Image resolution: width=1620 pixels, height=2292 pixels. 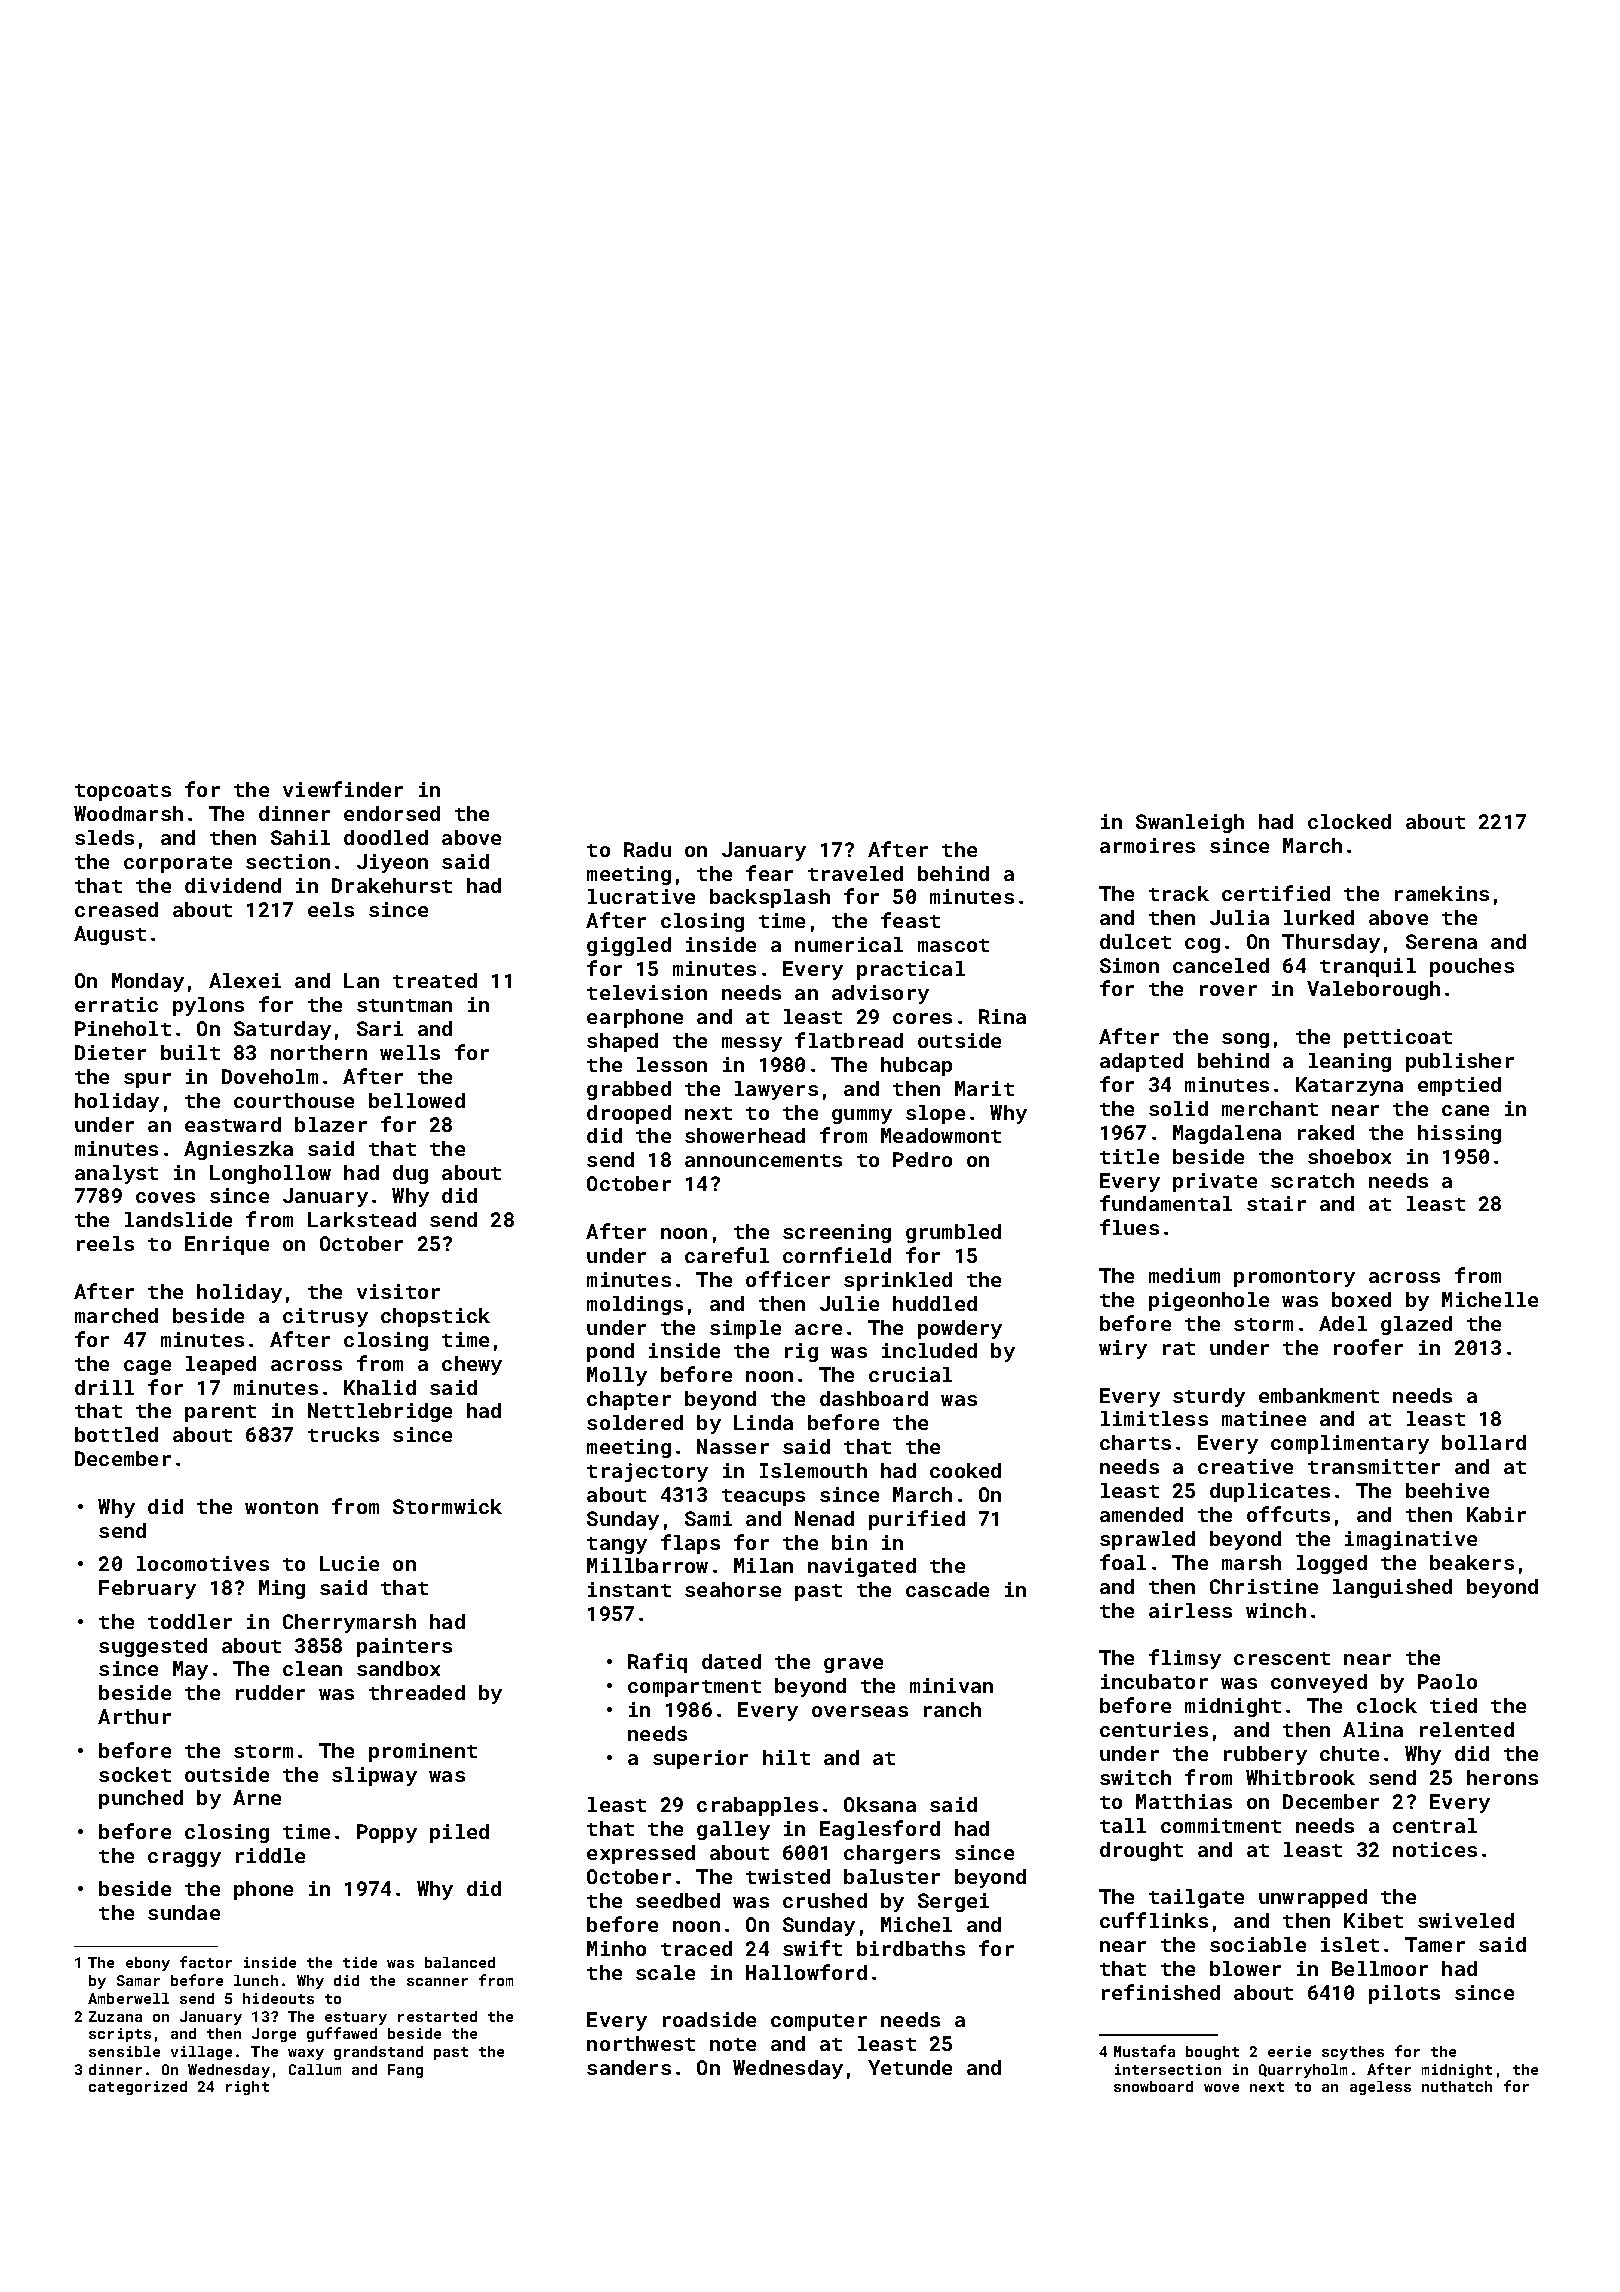 I want to click on pouches, so click(x=1472, y=967).
